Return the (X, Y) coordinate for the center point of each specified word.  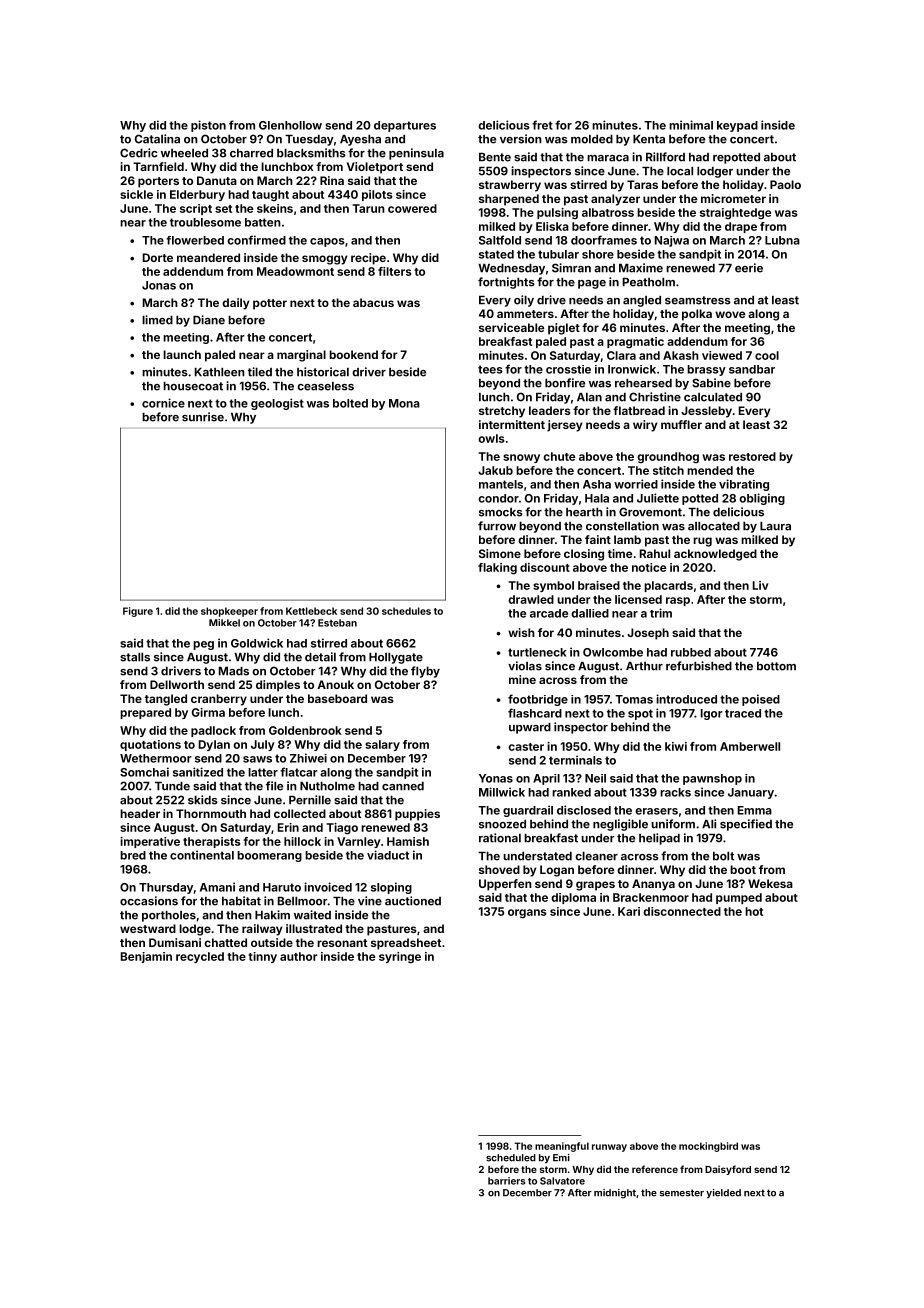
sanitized (198, 772)
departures (405, 126)
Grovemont (650, 512)
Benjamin (146, 957)
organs (527, 914)
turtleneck (537, 652)
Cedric (138, 153)
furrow (497, 526)
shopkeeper (229, 612)
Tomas (634, 699)
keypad (737, 126)
